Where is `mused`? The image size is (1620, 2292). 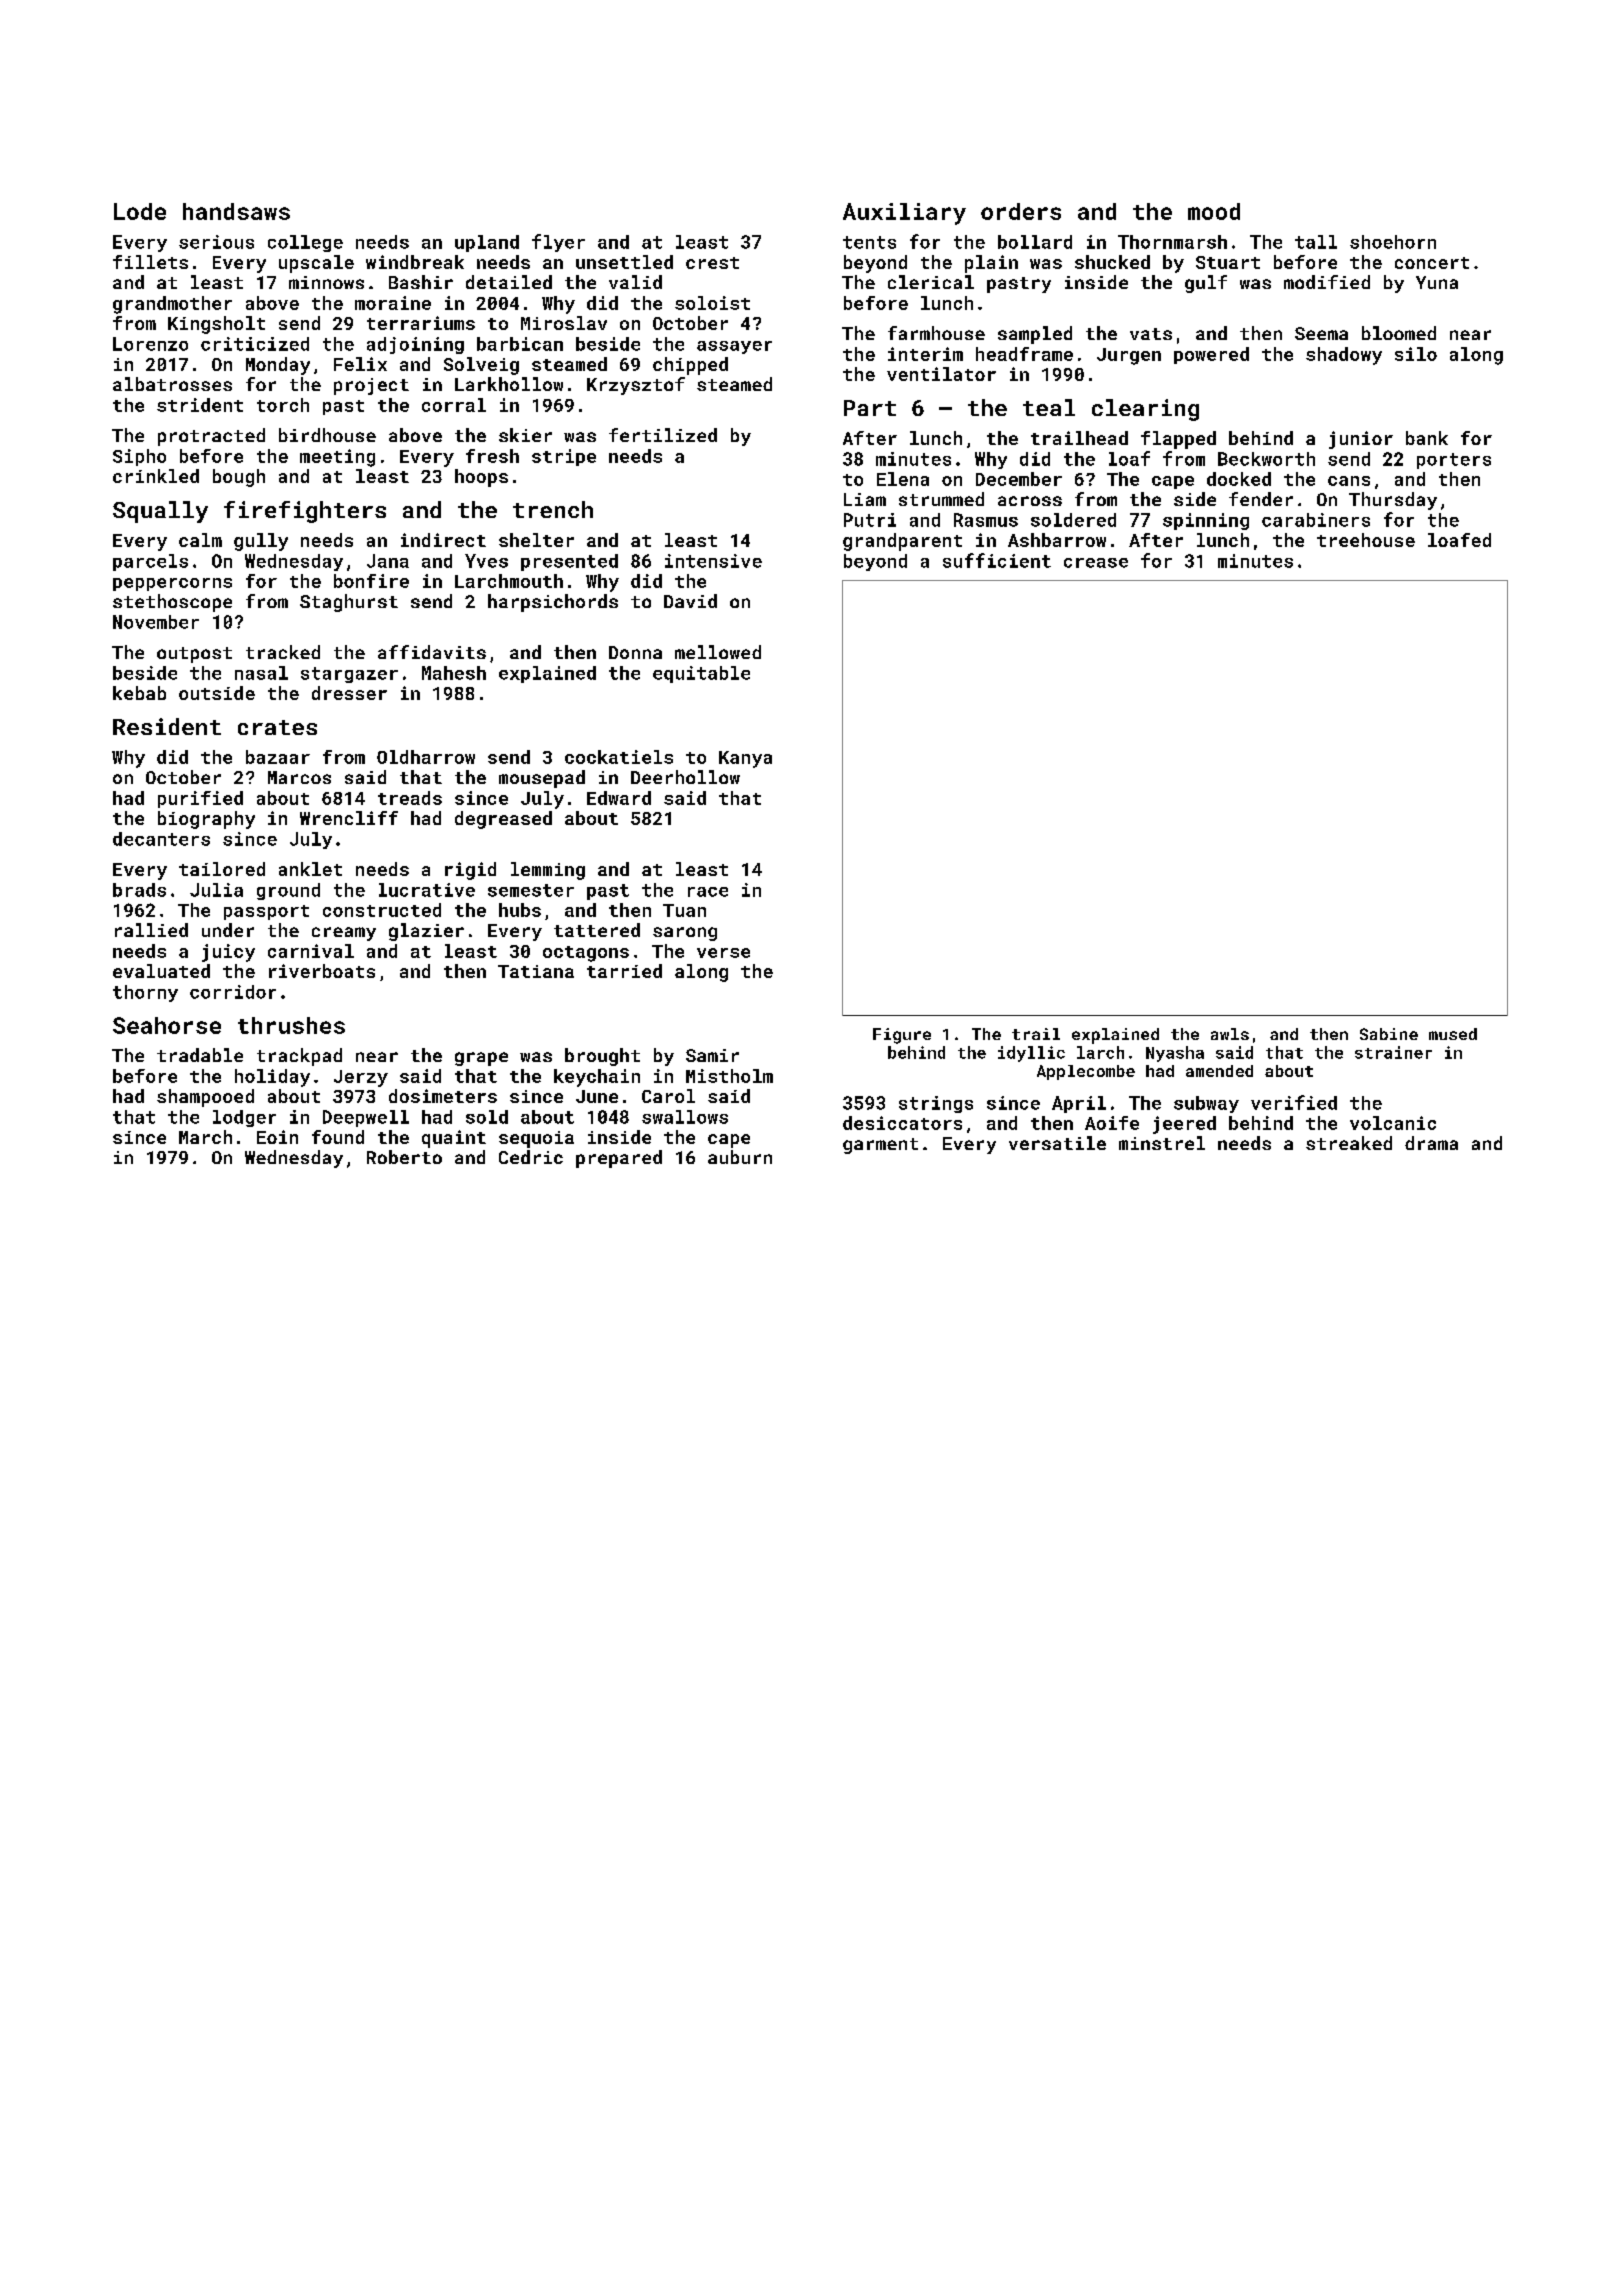 mused is located at coordinates (1453, 1034).
